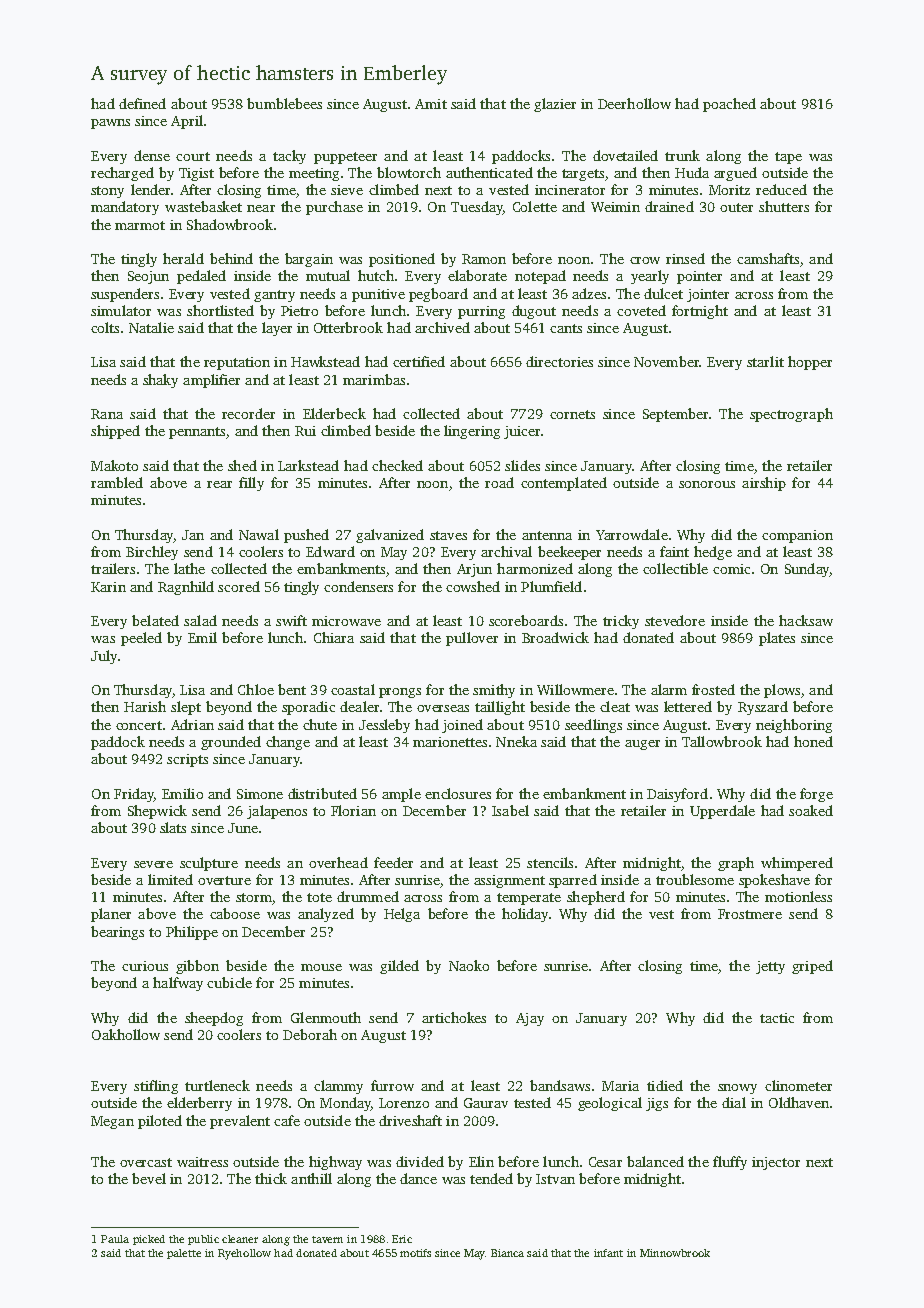 The image size is (924, 1308). What do you see at coordinates (289, 157) in the screenshot?
I see `tacky` at bounding box center [289, 157].
